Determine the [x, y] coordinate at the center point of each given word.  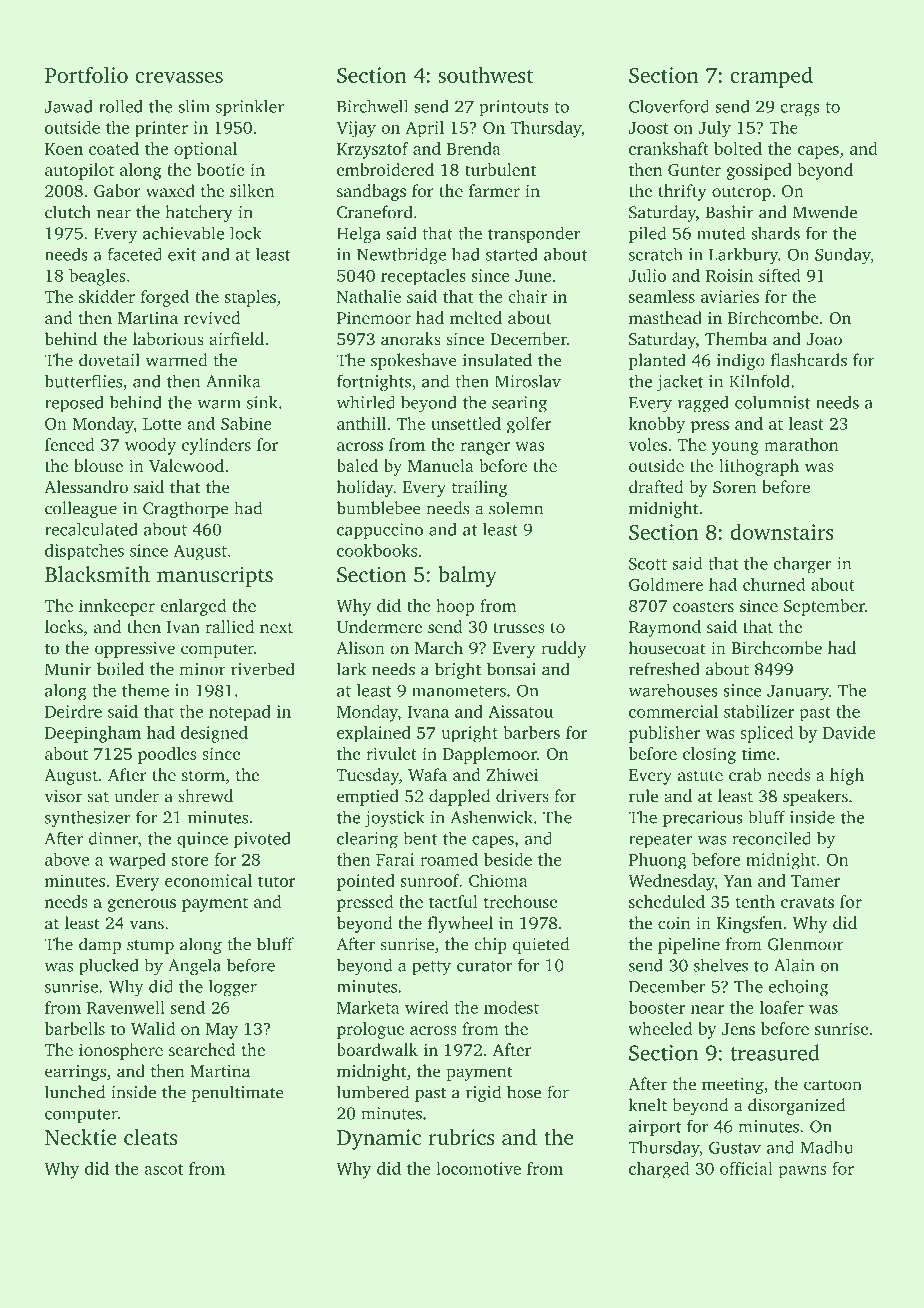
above [67, 859]
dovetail [109, 360]
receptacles [423, 277]
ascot [163, 1169]
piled [647, 234]
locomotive [478, 1168]
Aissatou [520, 711]
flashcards [809, 360]
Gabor [117, 191]
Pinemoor [374, 317]
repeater [660, 841]
